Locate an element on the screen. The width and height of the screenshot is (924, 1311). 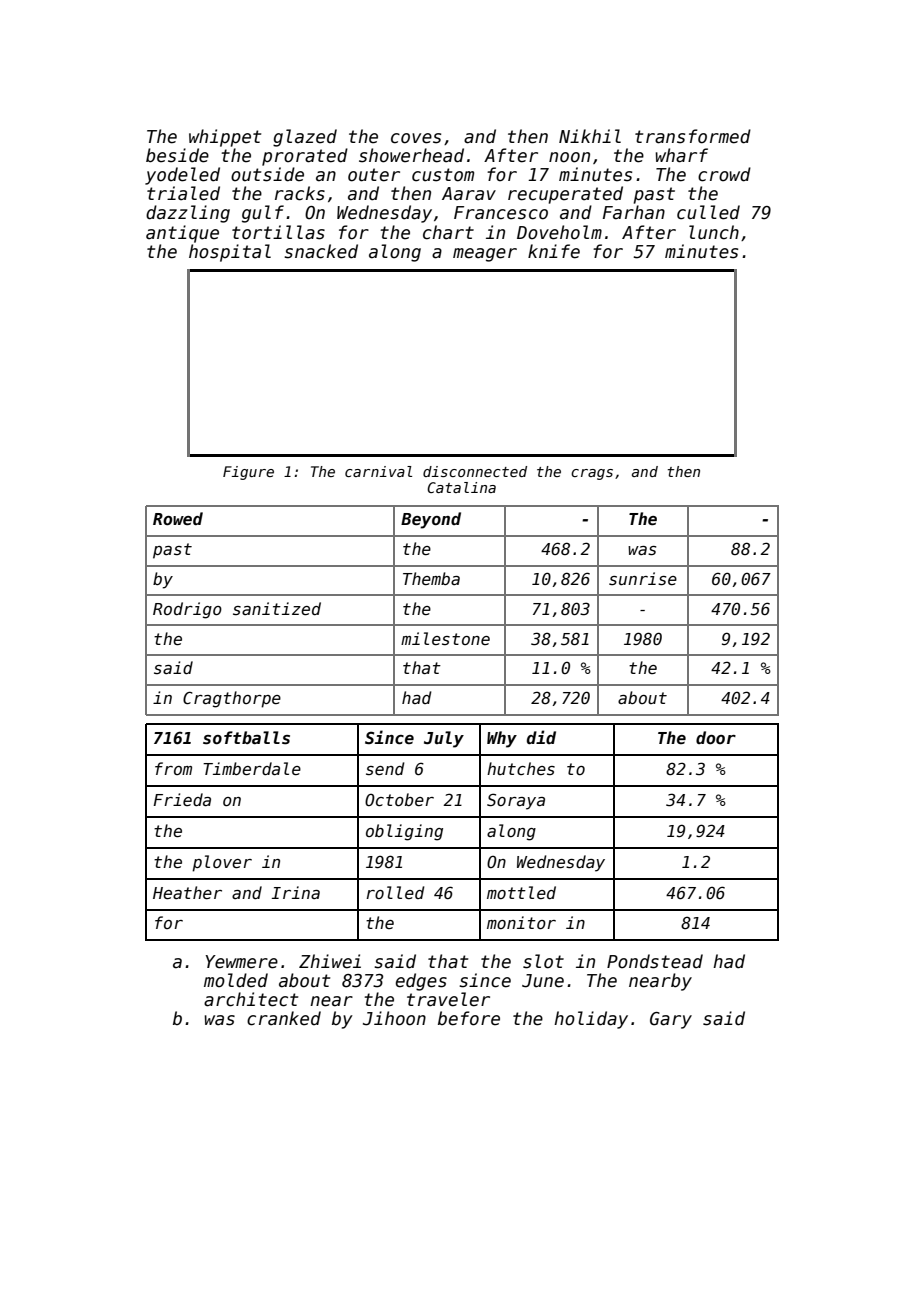
crags is located at coordinates (592, 474).
